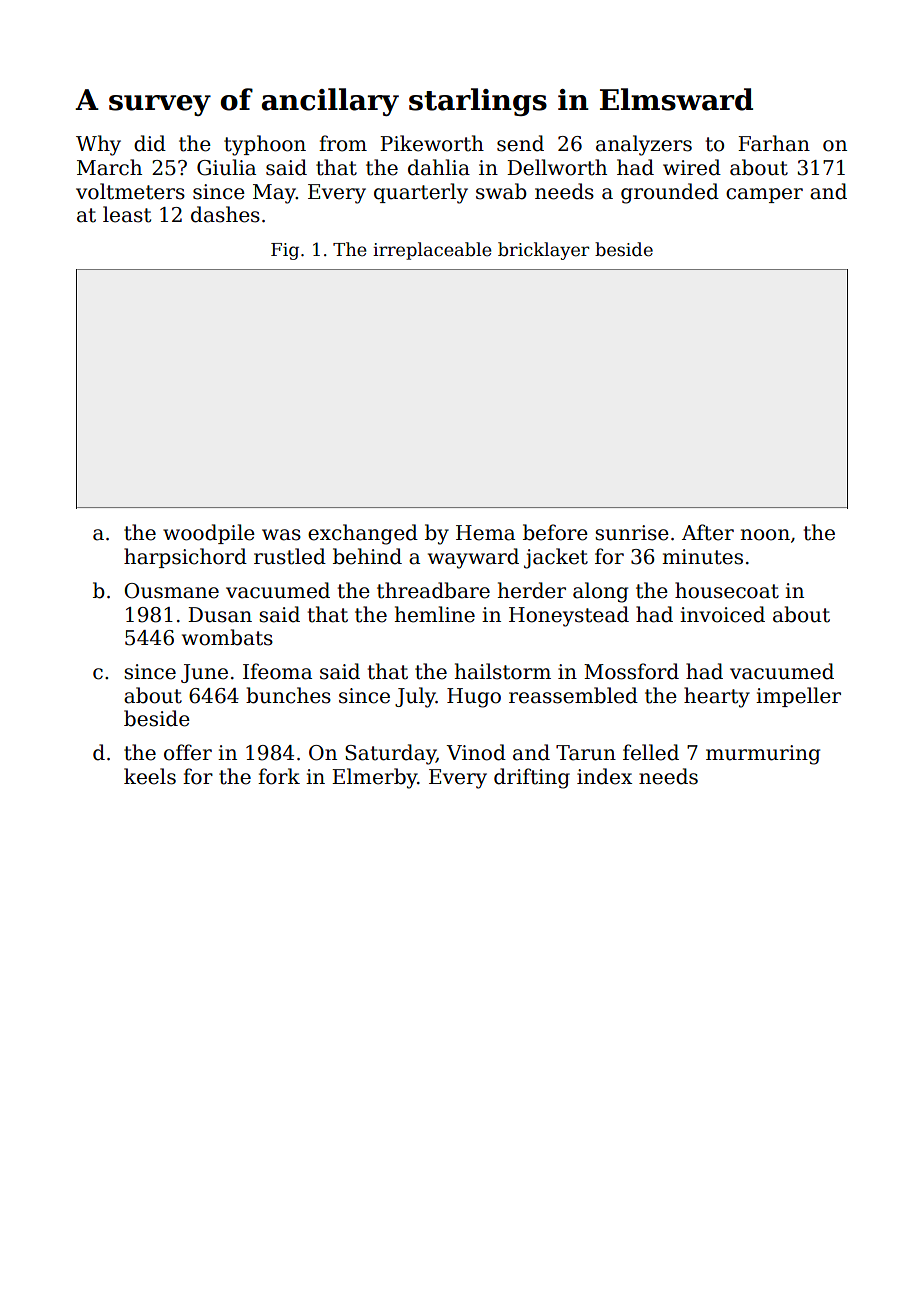 This screenshot has width=924, height=1308. I want to click on did, so click(150, 143).
